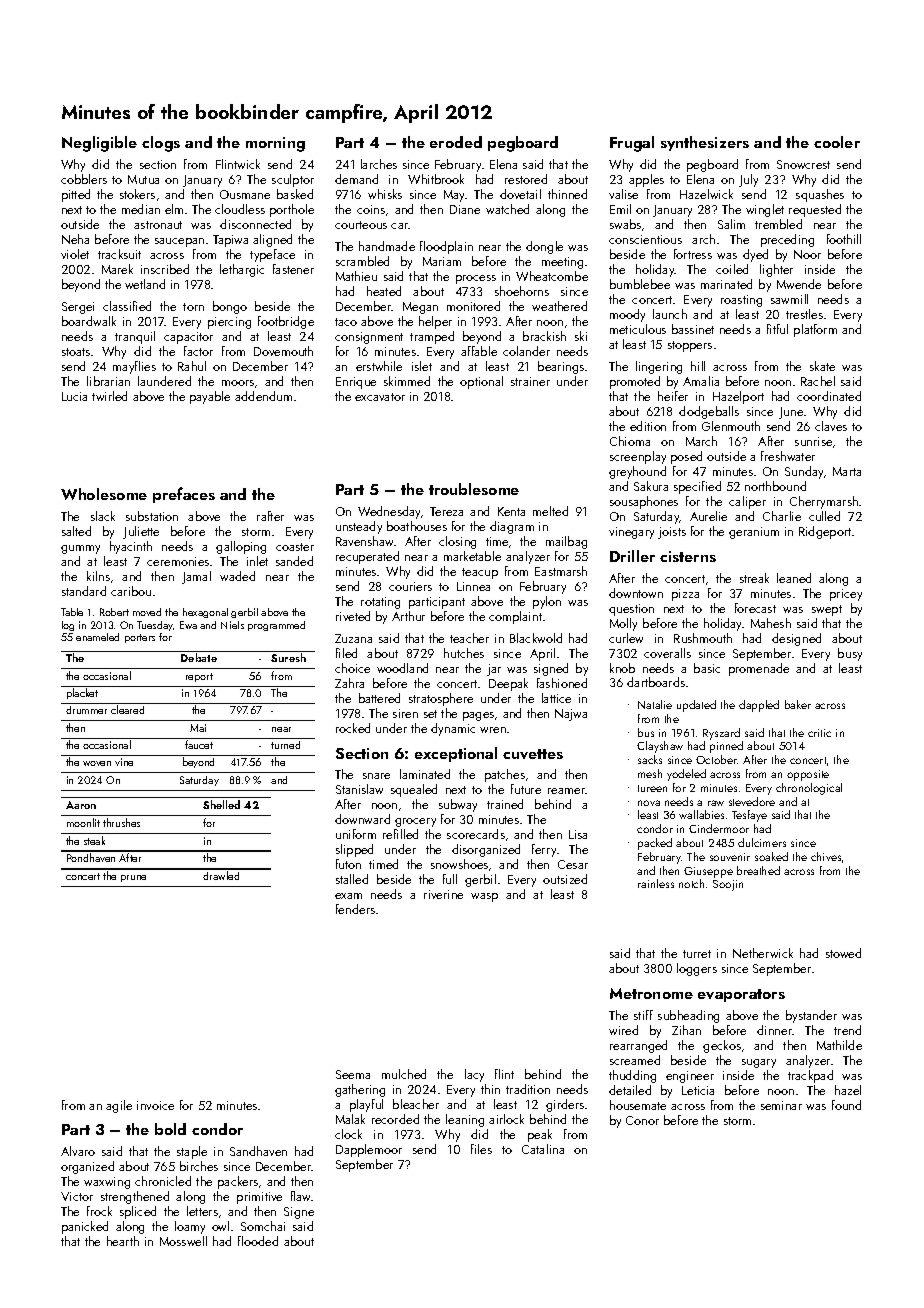 The image size is (924, 1308). What do you see at coordinates (155, 1105) in the screenshot?
I see `invoice` at bounding box center [155, 1105].
